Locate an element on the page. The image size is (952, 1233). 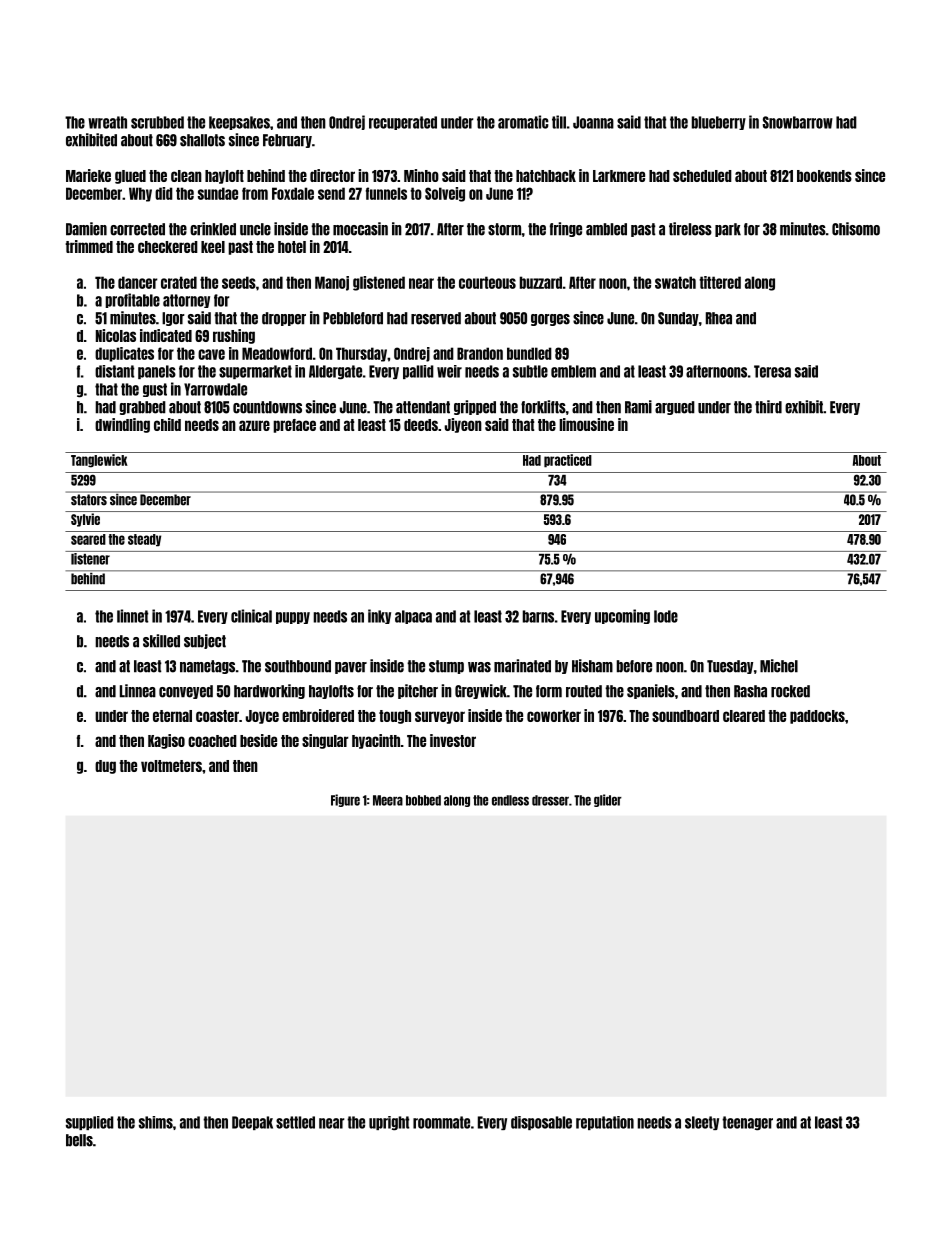
Teresa is located at coordinates (772, 371).
